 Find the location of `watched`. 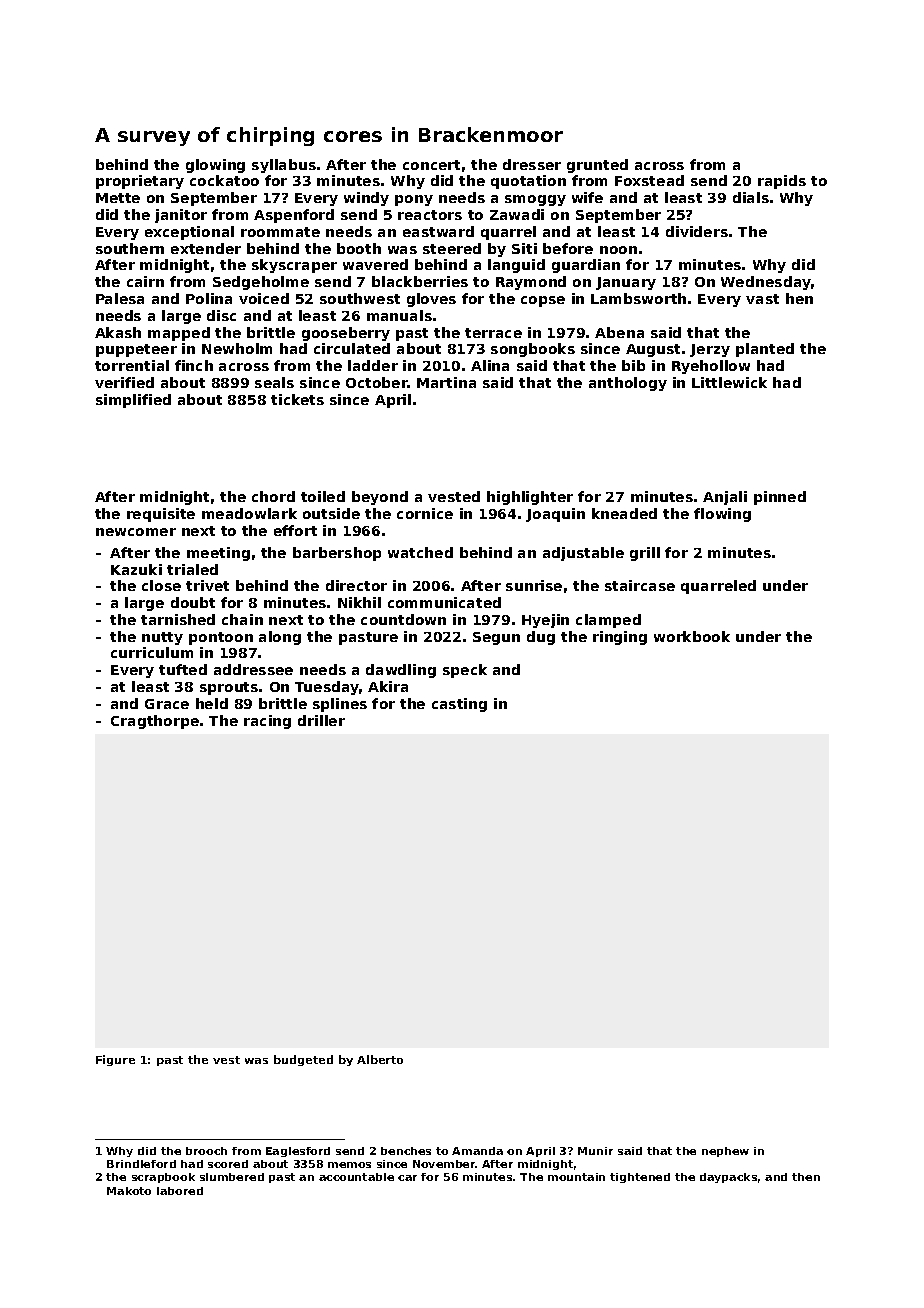

watched is located at coordinates (420, 552).
